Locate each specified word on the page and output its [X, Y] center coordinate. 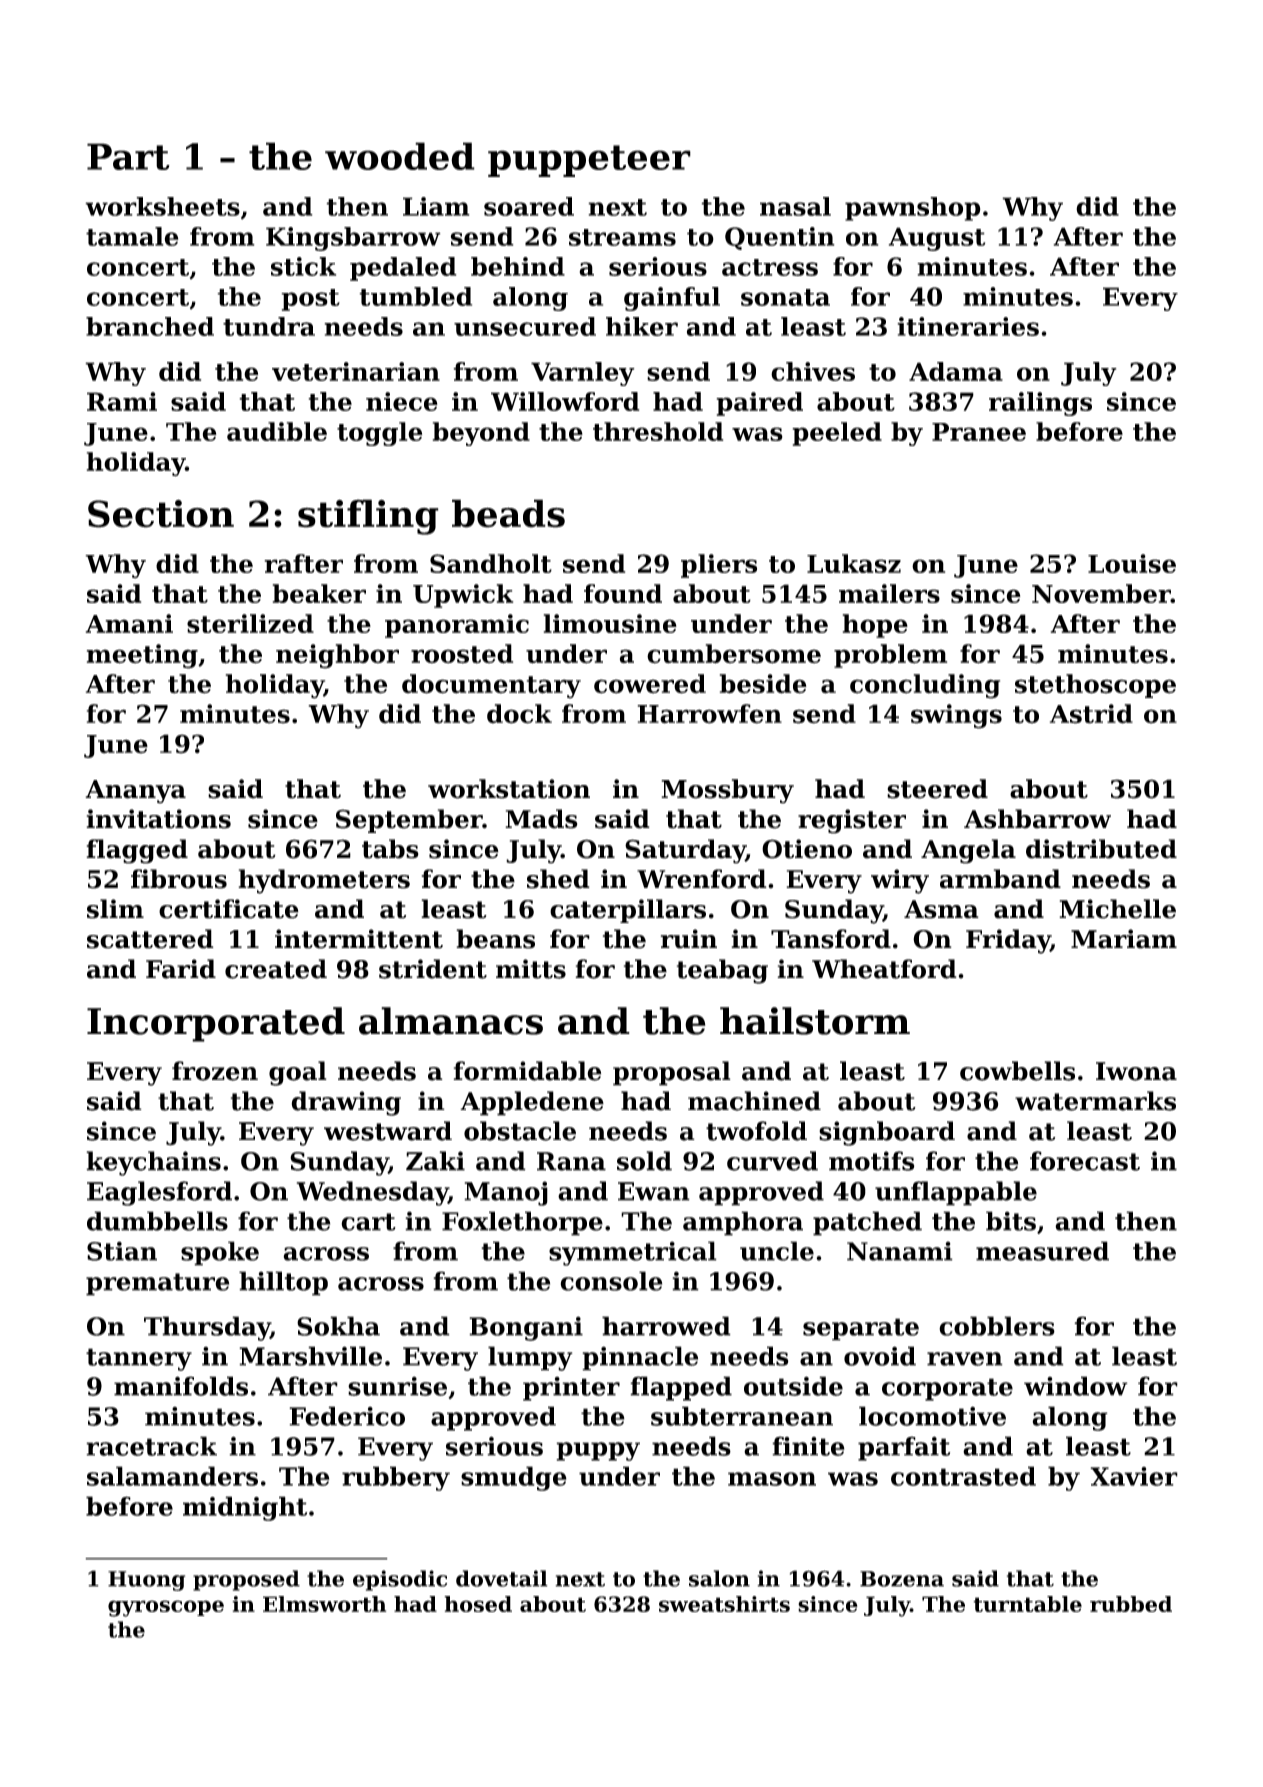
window [1076, 1386]
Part [128, 156]
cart [368, 1222]
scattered [150, 939]
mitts [531, 969]
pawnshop [913, 209]
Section [161, 514]
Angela [968, 851]
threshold [658, 431]
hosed [478, 1604]
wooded [400, 156]
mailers [889, 593]
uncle [777, 1251]
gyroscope [166, 1608]
